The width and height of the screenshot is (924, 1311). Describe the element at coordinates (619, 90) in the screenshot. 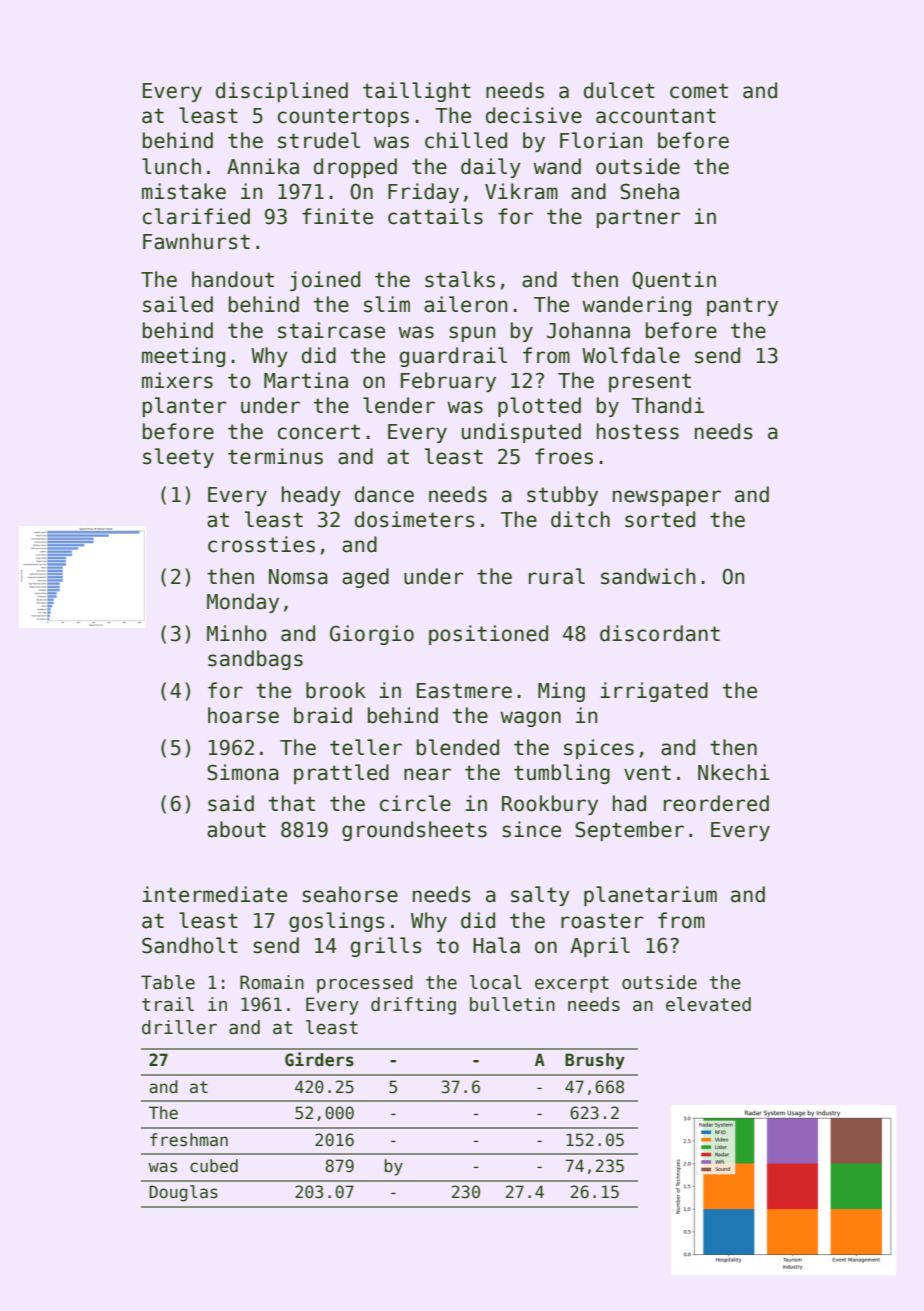

I see `dulcet` at that location.
